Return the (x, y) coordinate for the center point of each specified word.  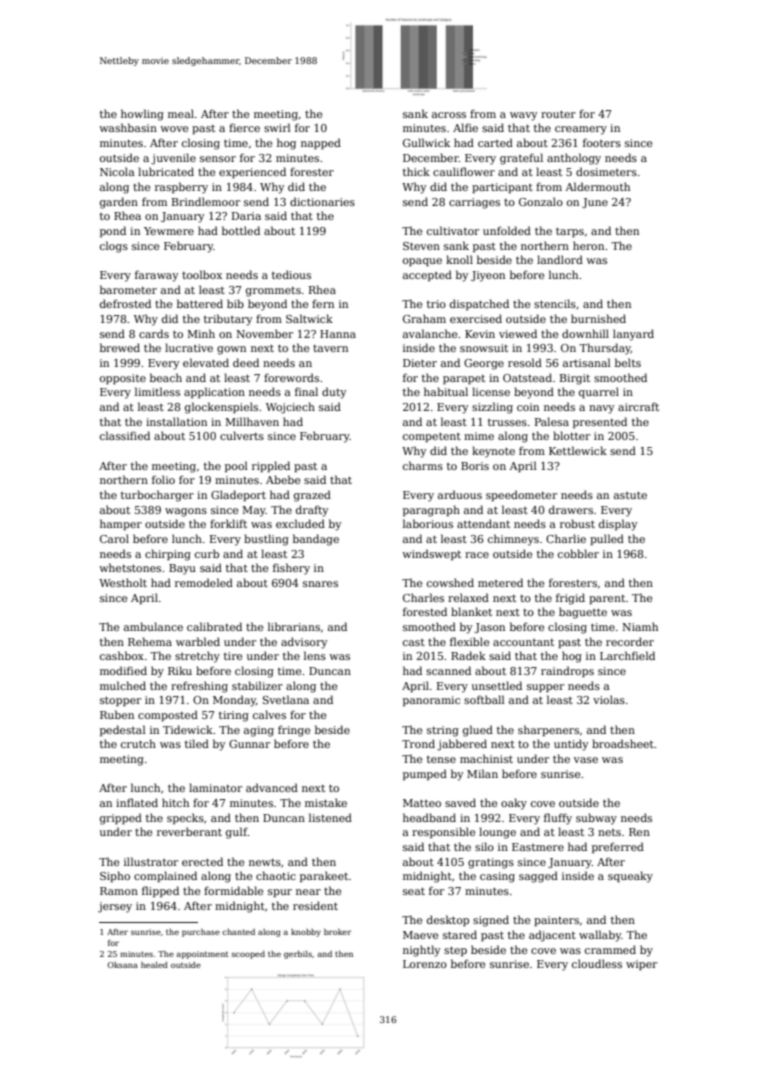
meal (181, 113)
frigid (570, 599)
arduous (460, 494)
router (558, 114)
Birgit (575, 379)
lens (315, 655)
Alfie (465, 127)
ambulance (153, 626)
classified (125, 435)
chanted (238, 932)
